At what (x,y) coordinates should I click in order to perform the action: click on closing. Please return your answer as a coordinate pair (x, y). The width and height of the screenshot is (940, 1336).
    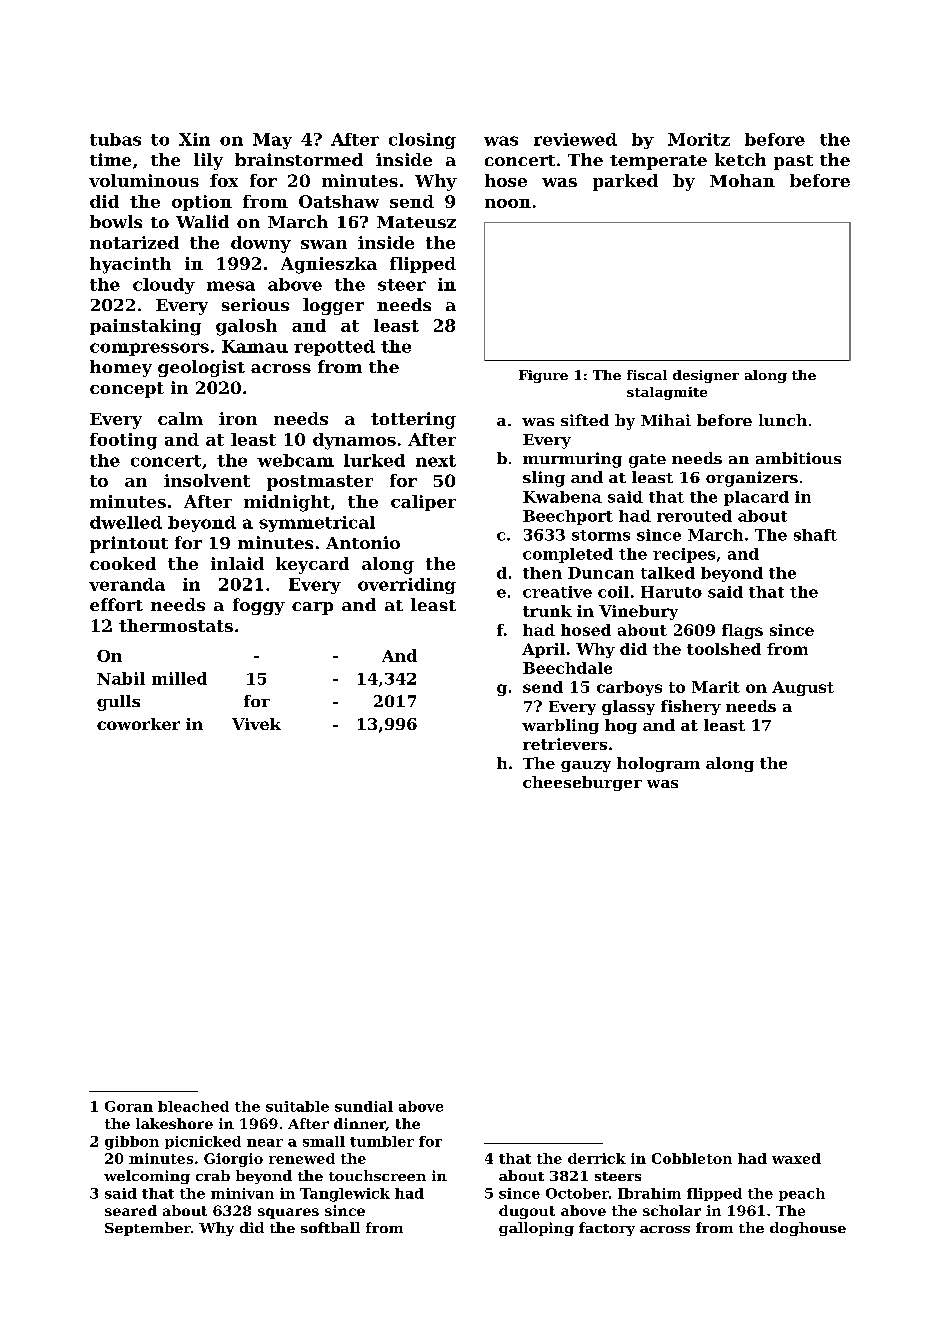
    Looking at the image, I should click on (422, 141).
